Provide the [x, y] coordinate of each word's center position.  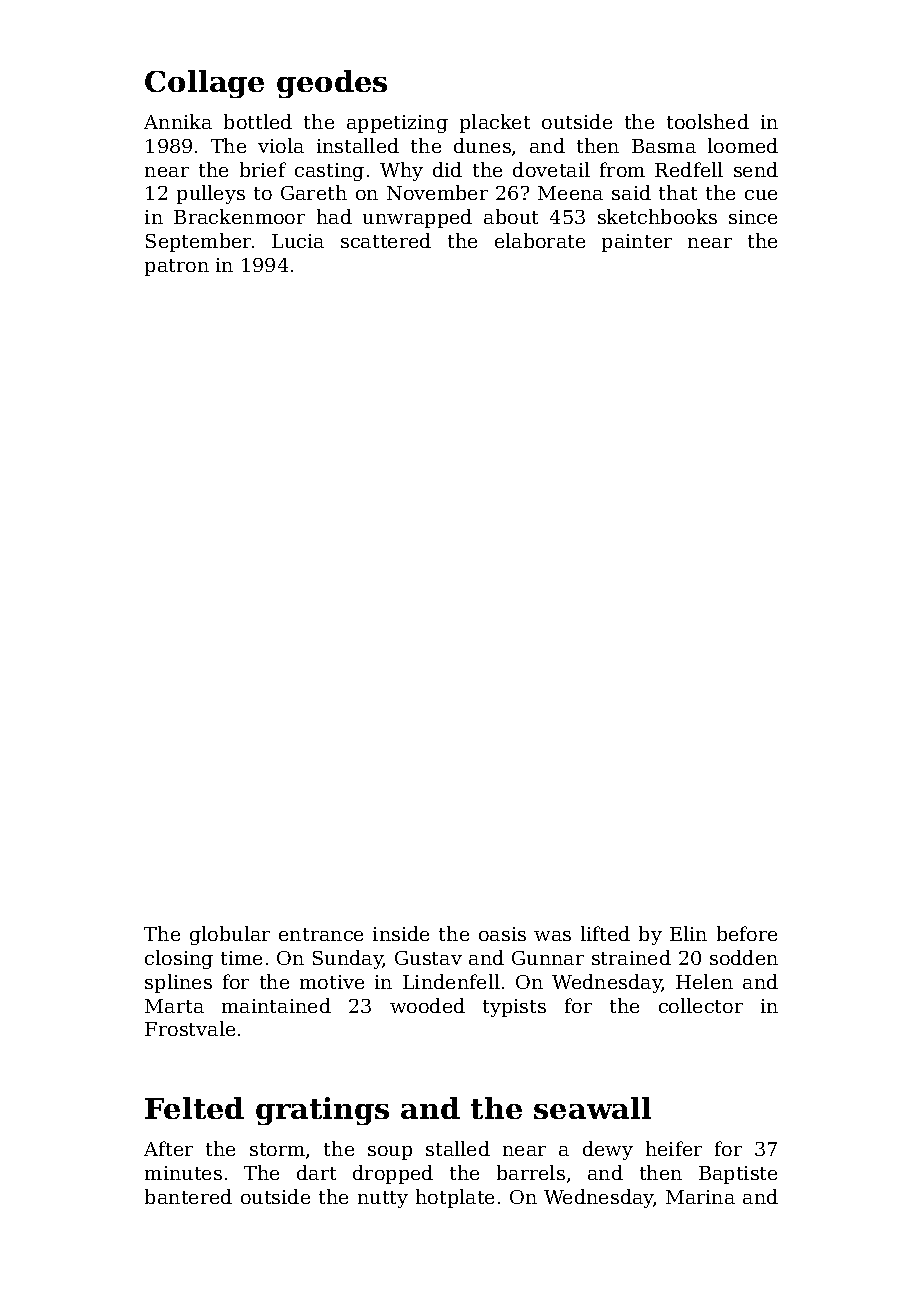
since [753, 217]
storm [277, 1149]
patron [177, 267]
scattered [386, 240]
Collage [204, 84]
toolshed [708, 121]
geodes [332, 84]
